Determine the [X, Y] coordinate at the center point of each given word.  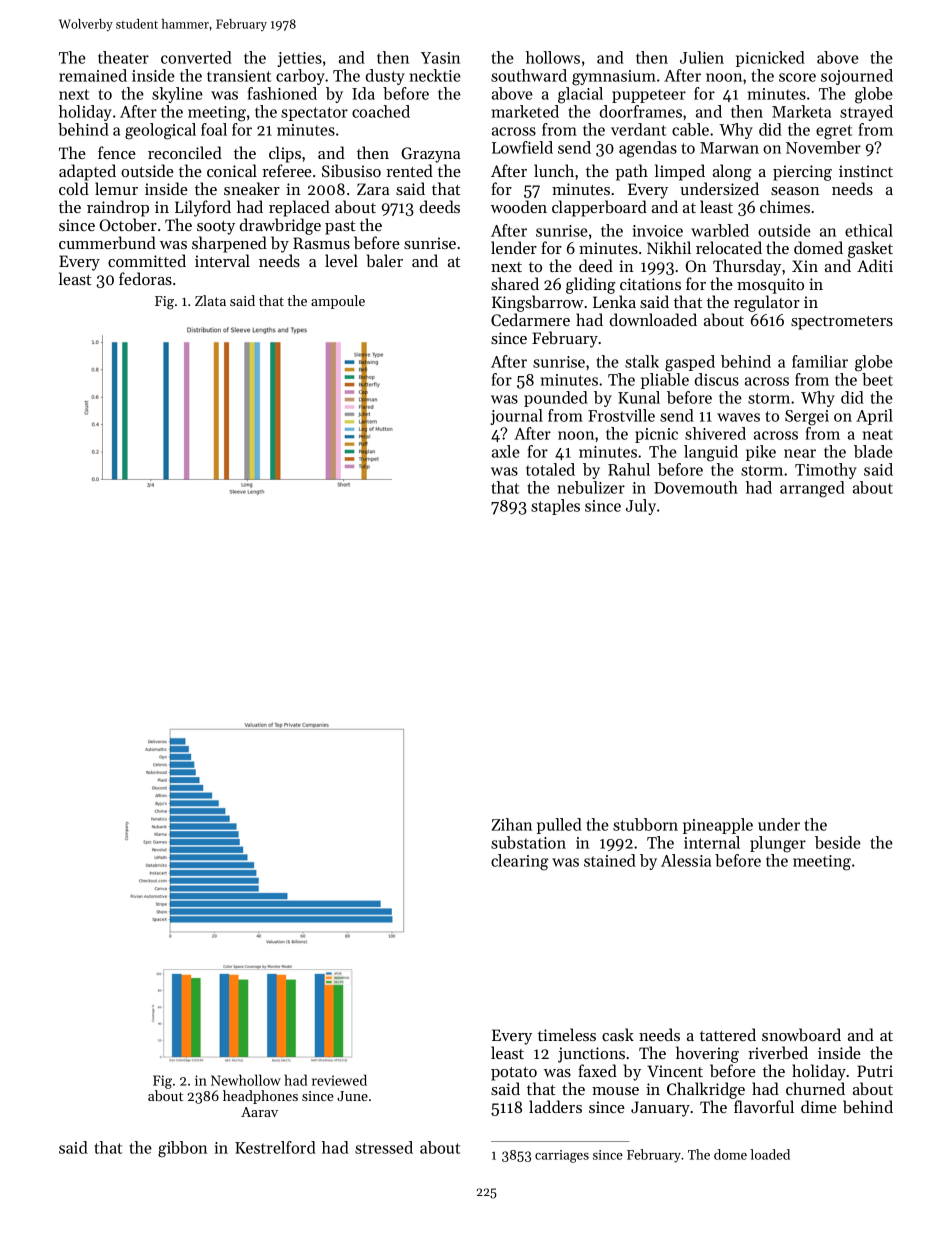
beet [877, 379]
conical [232, 170]
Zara [373, 189]
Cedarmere [530, 319]
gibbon [182, 1149]
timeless [567, 1034]
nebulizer [591, 487]
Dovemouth [696, 487]
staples [555, 507]
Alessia [686, 860]
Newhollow [246, 1080]
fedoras [145, 278]
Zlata [210, 300]
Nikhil [669, 247]
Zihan [512, 824]
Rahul [629, 469]
